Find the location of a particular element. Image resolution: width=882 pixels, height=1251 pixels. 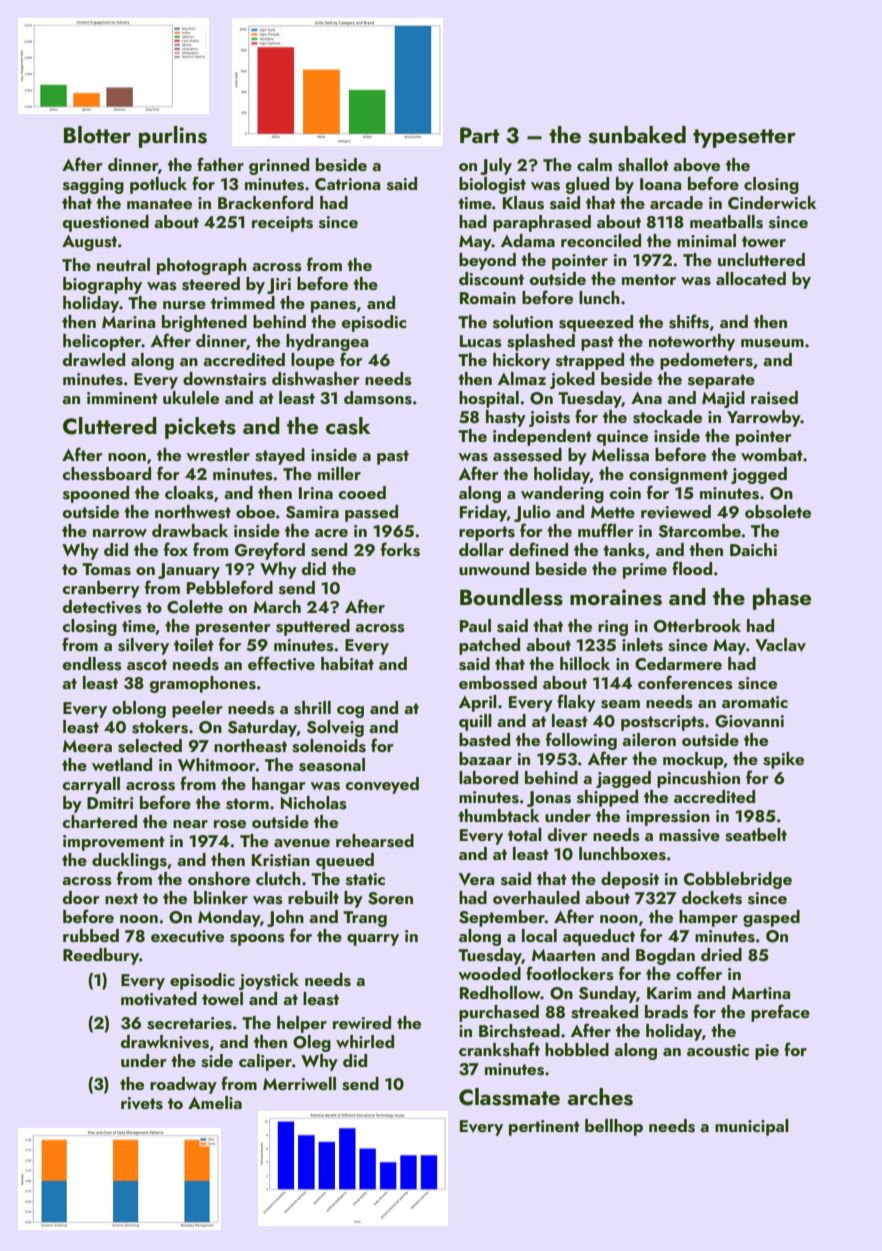

chessboard is located at coordinates (107, 474).
